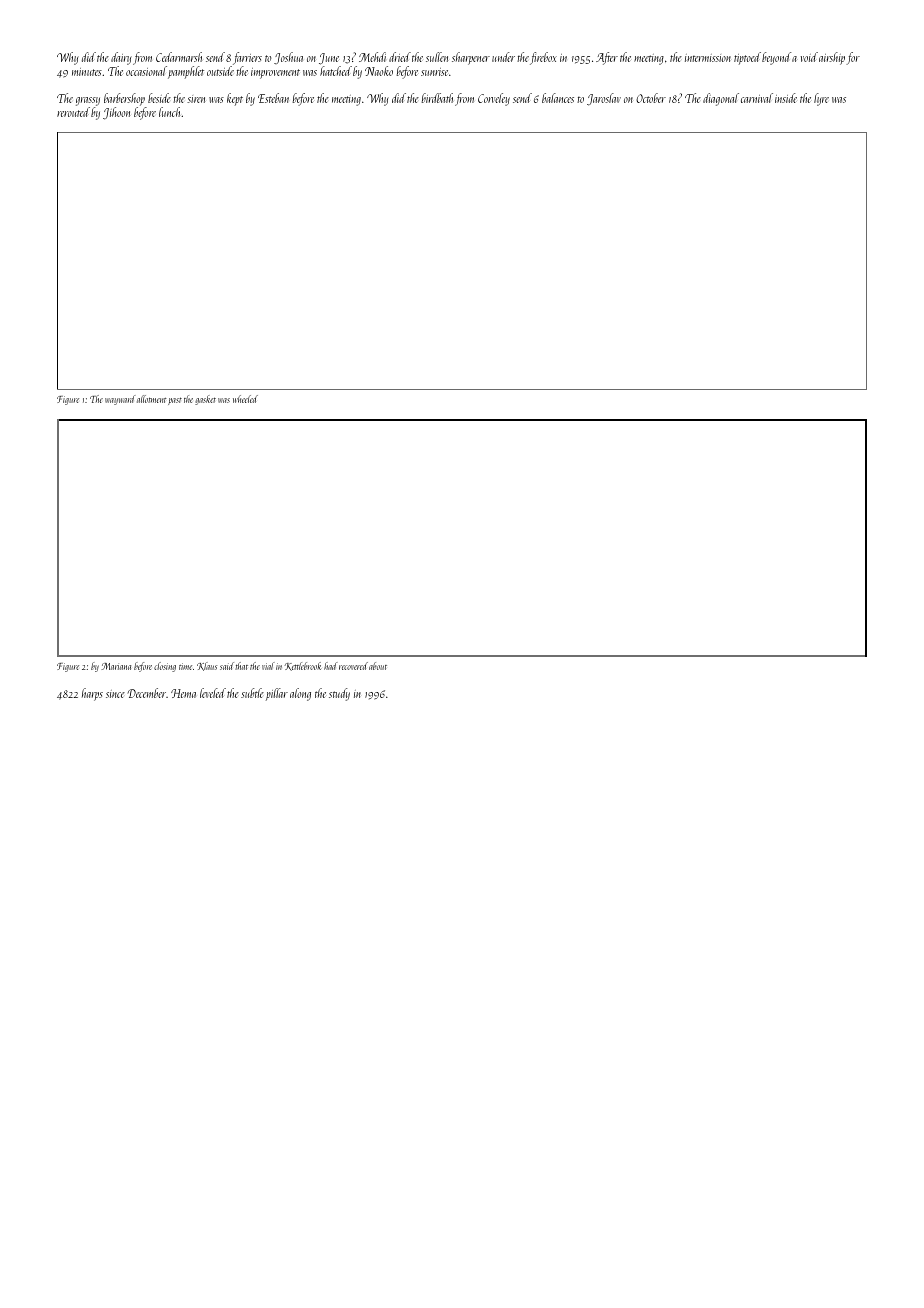 The image size is (924, 1308). I want to click on study, so click(339, 694).
